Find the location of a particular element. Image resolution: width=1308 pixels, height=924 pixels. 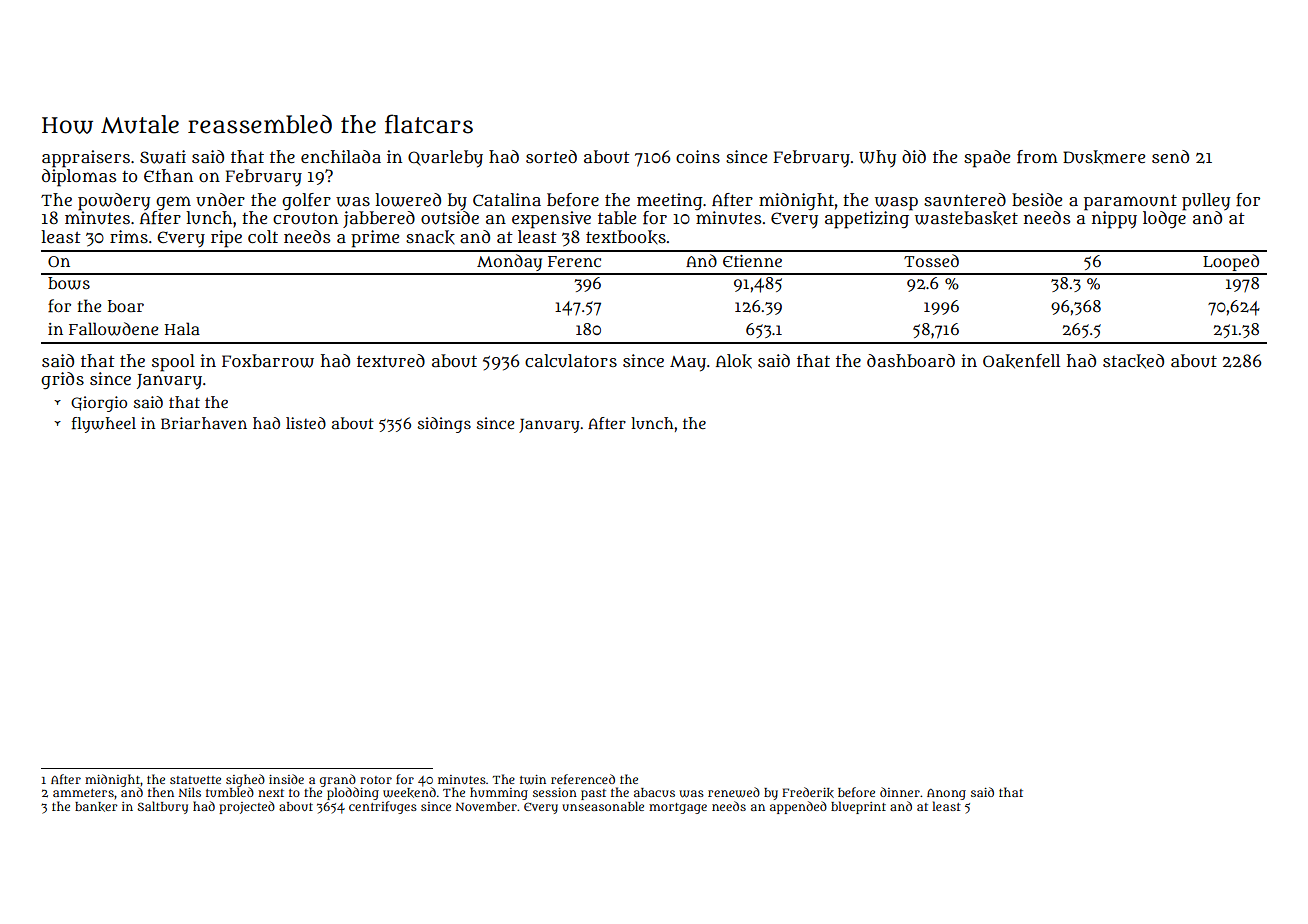

banker is located at coordinates (96, 807).
